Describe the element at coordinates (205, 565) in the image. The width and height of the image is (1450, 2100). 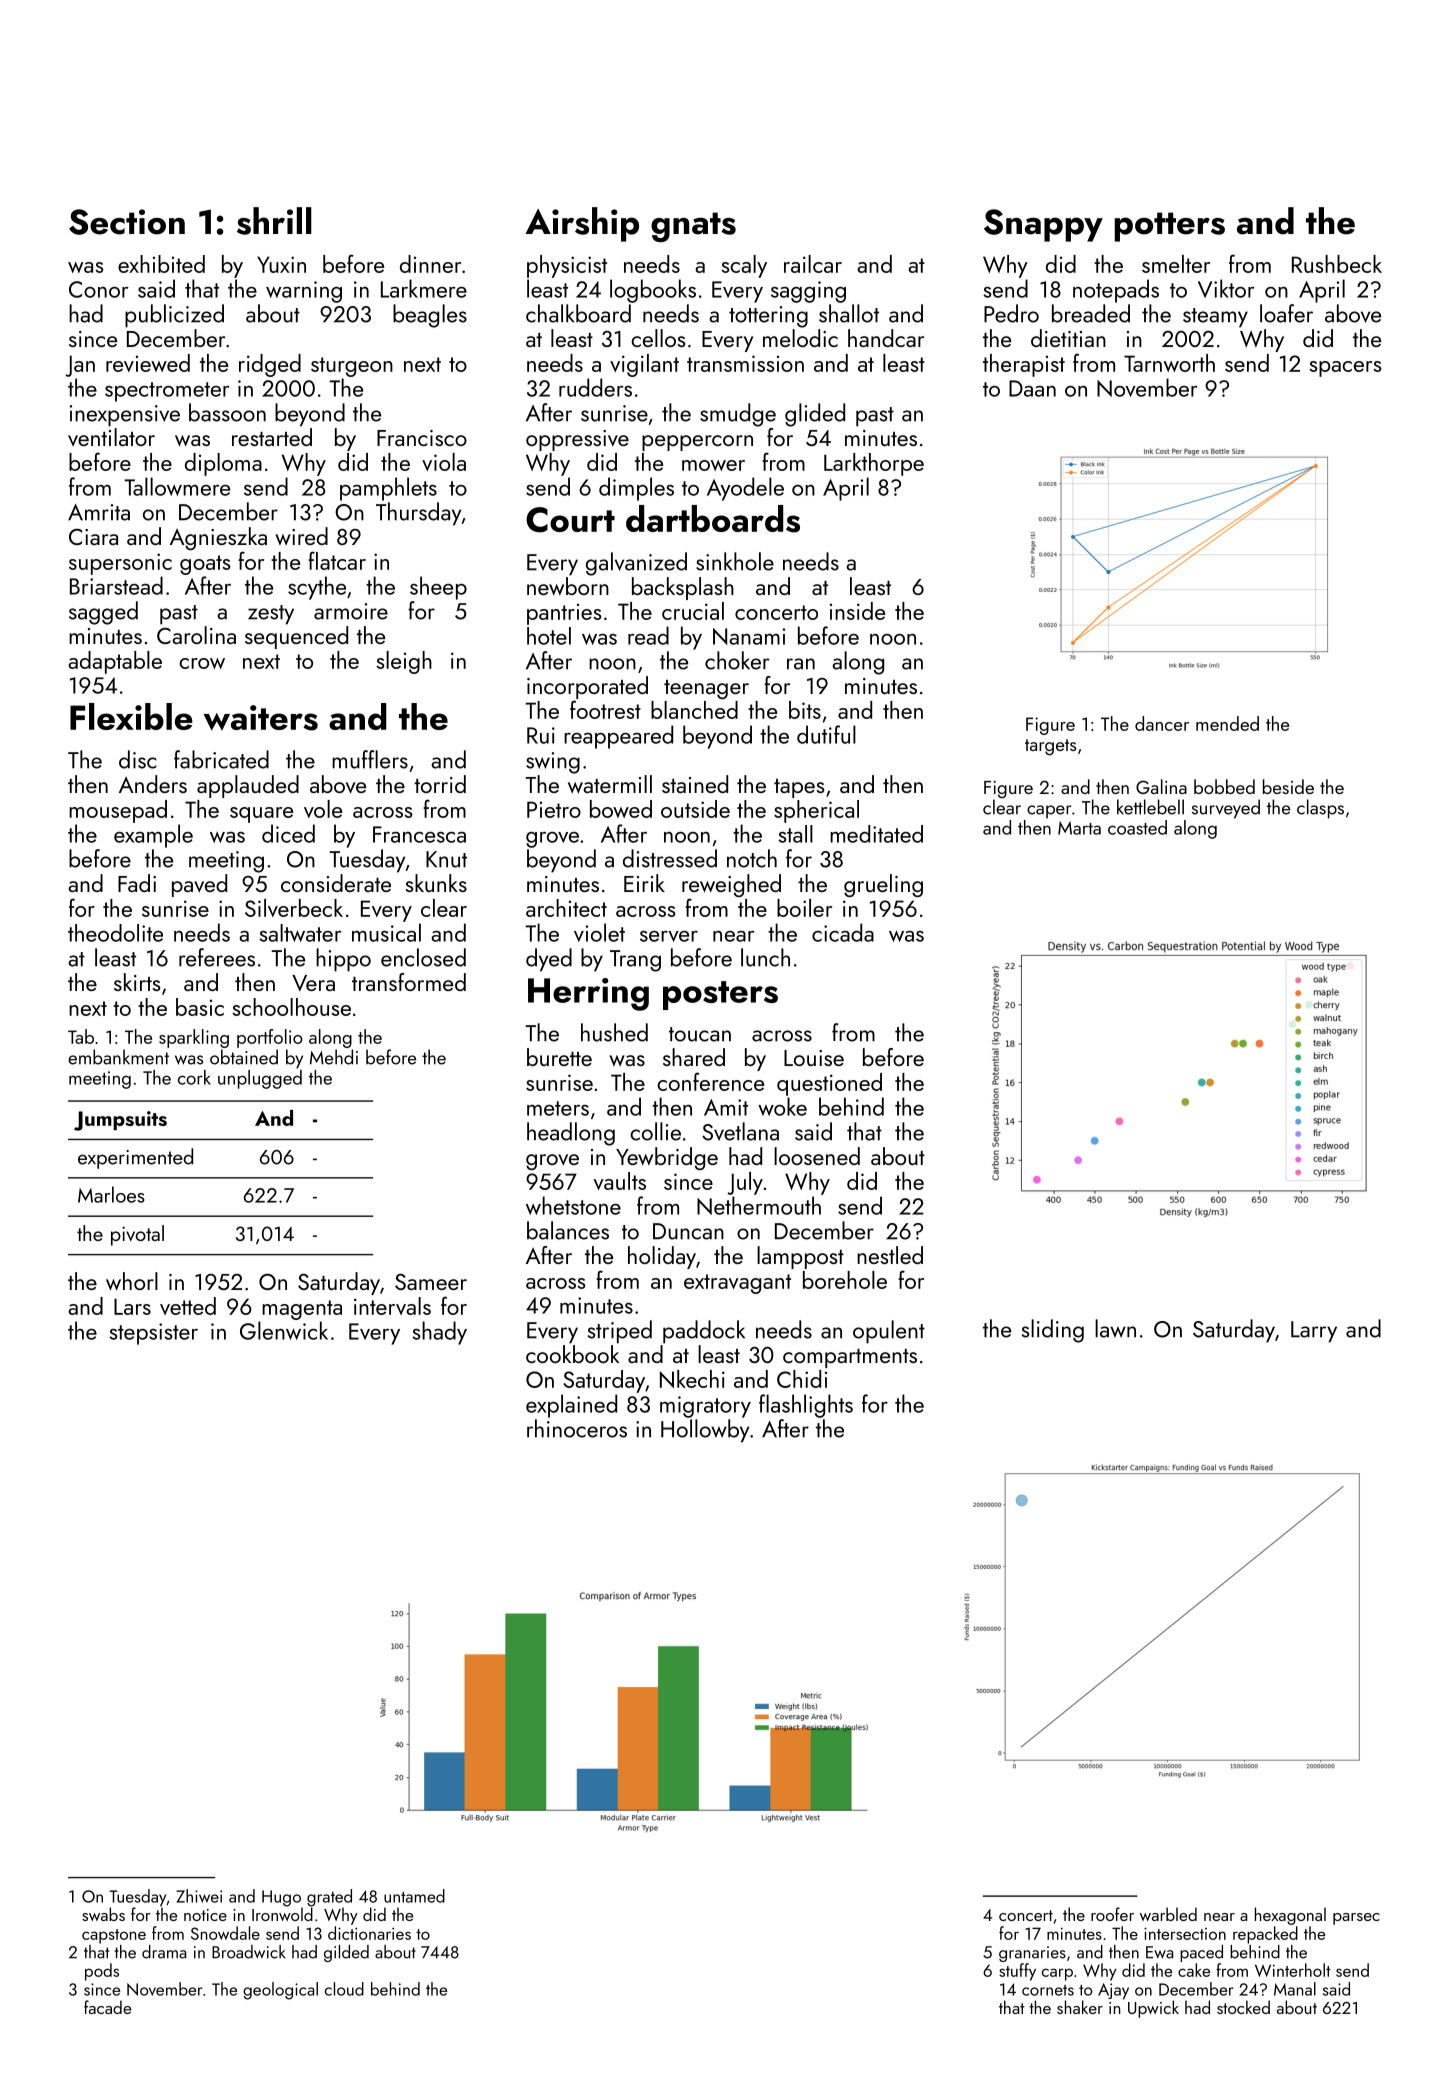
I see `goats` at that location.
